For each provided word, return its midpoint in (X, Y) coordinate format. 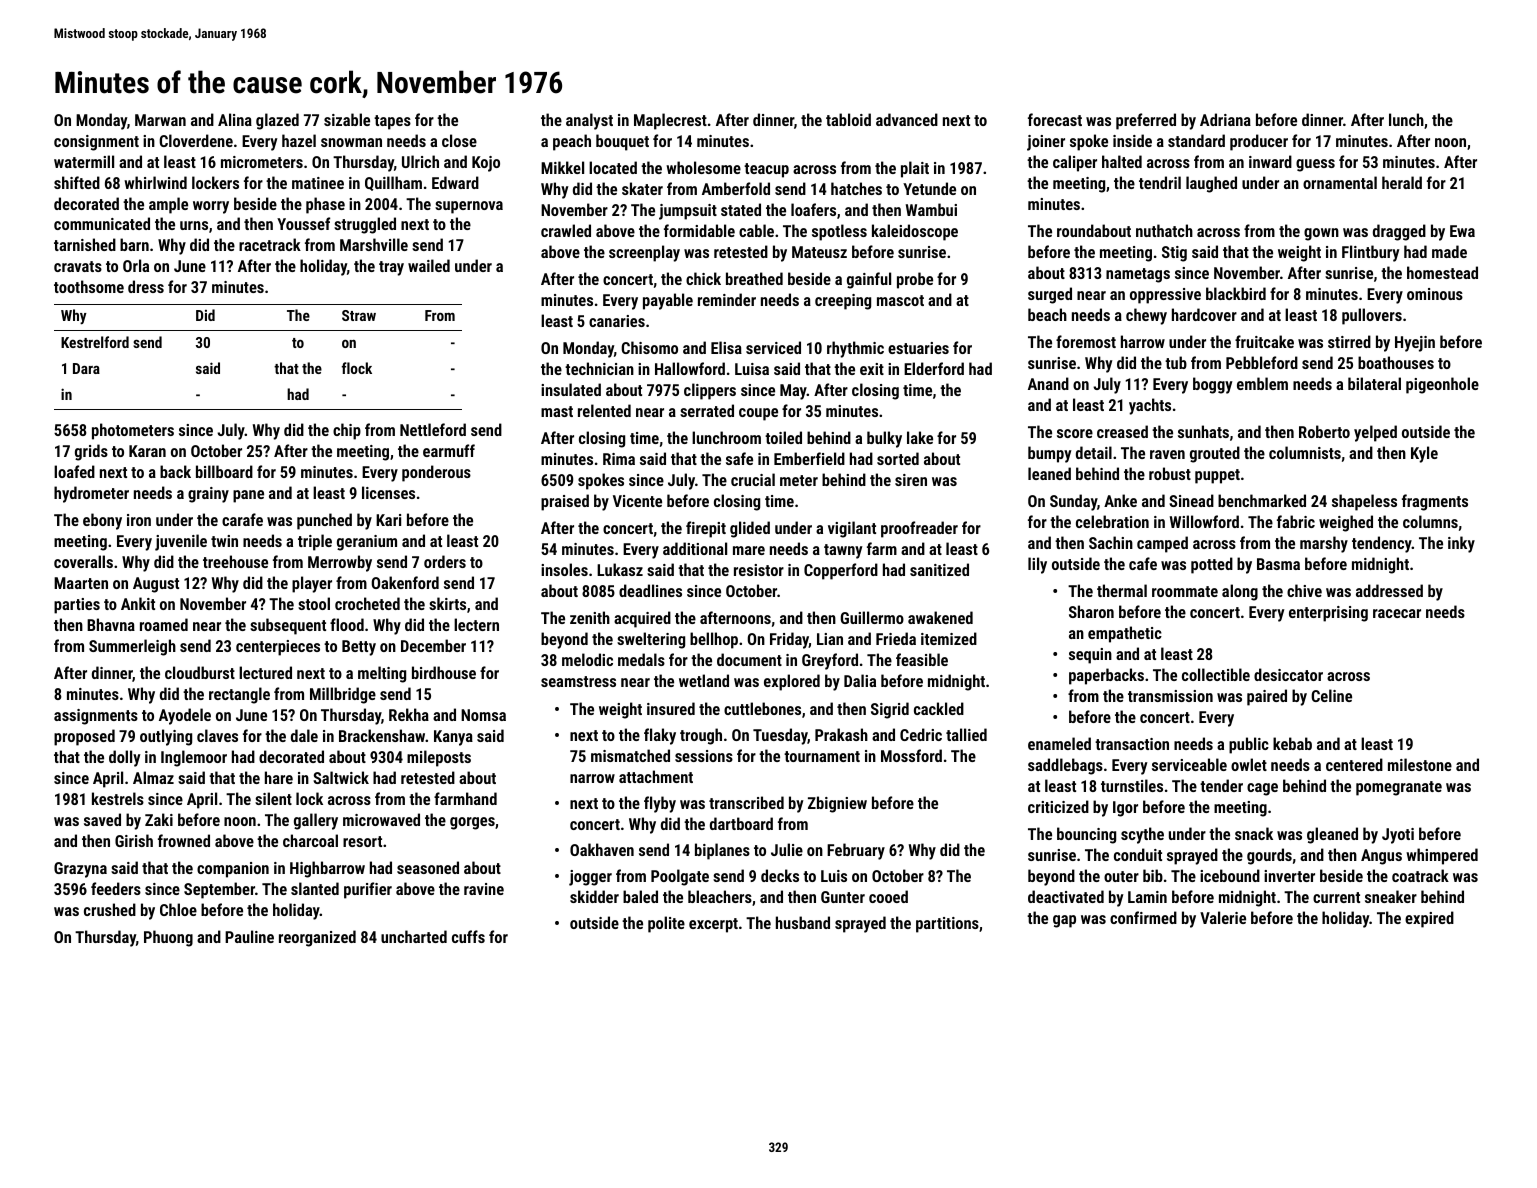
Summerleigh (132, 647)
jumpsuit (688, 212)
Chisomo (649, 347)
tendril (1160, 182)
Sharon (1091, 611)
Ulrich (420, 161)
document (749, 659)
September (219, 890)
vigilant (852, 529)
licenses (388, 492)
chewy (1146, 316)
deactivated (1066, 896)
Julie (787, 849)
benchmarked (1262, 500)
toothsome (89, 286)
